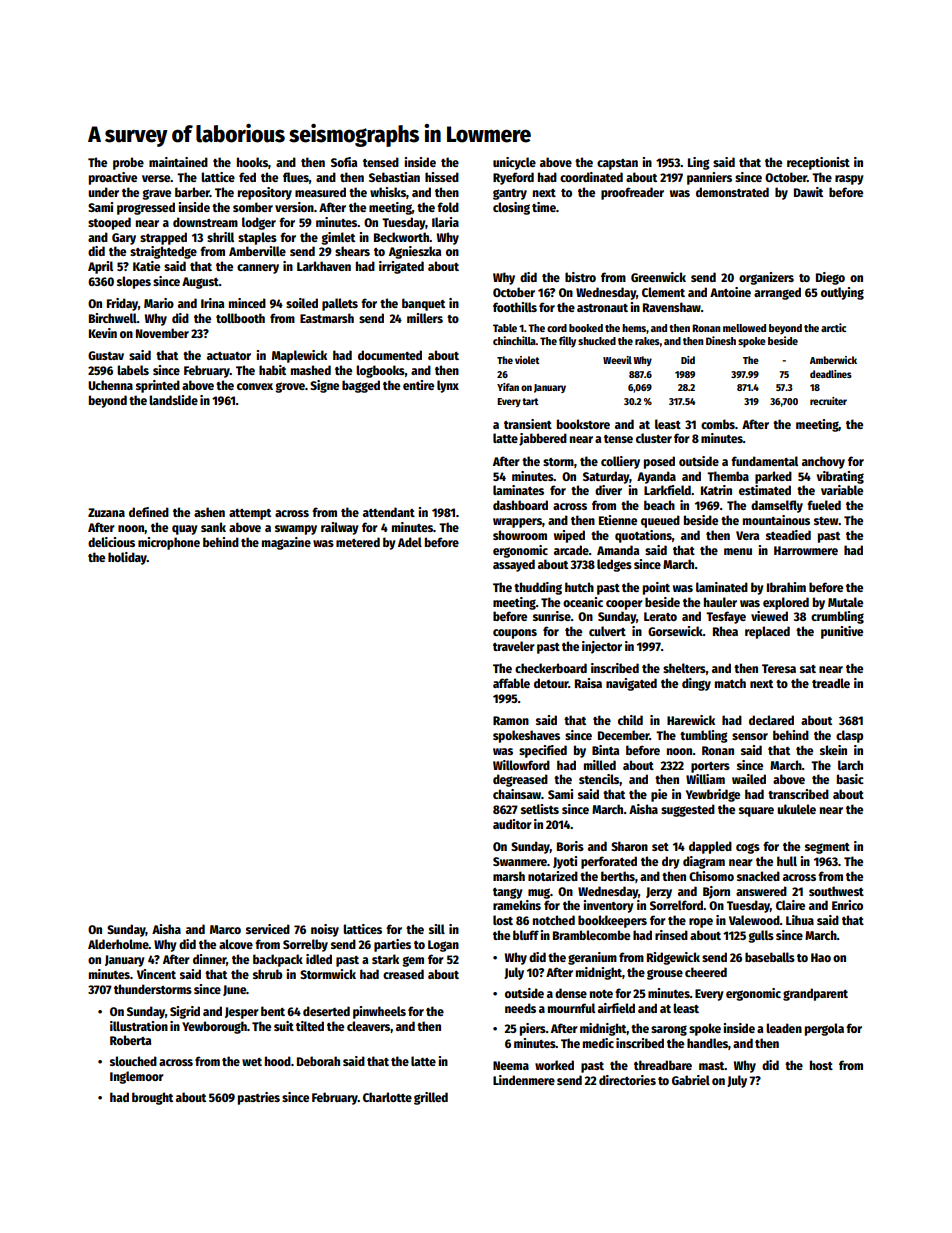  Describe the element at coordinates (152, 1098) in the screenshot. I see `brought` at that location.
